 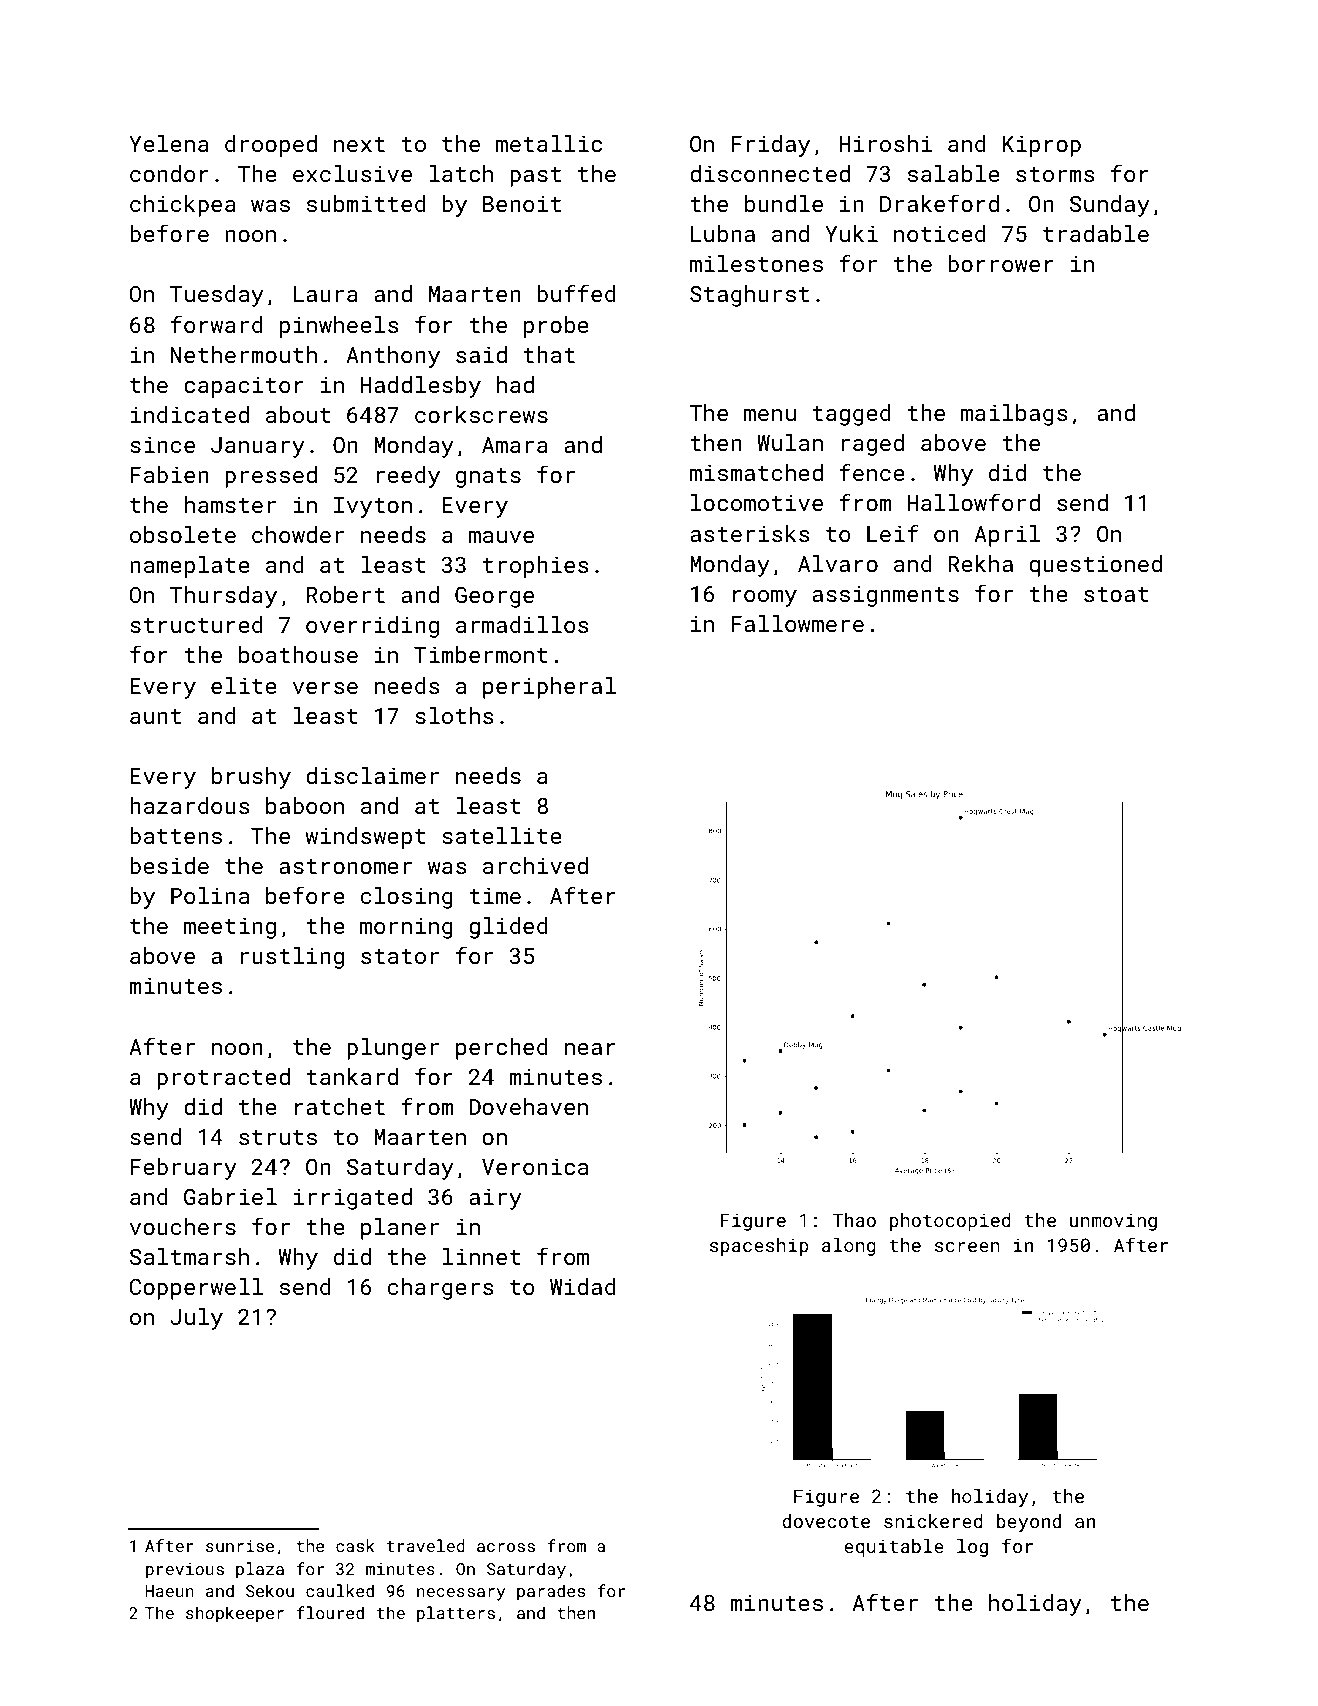 I want to click on assignments, so click(x=885, y=596).
